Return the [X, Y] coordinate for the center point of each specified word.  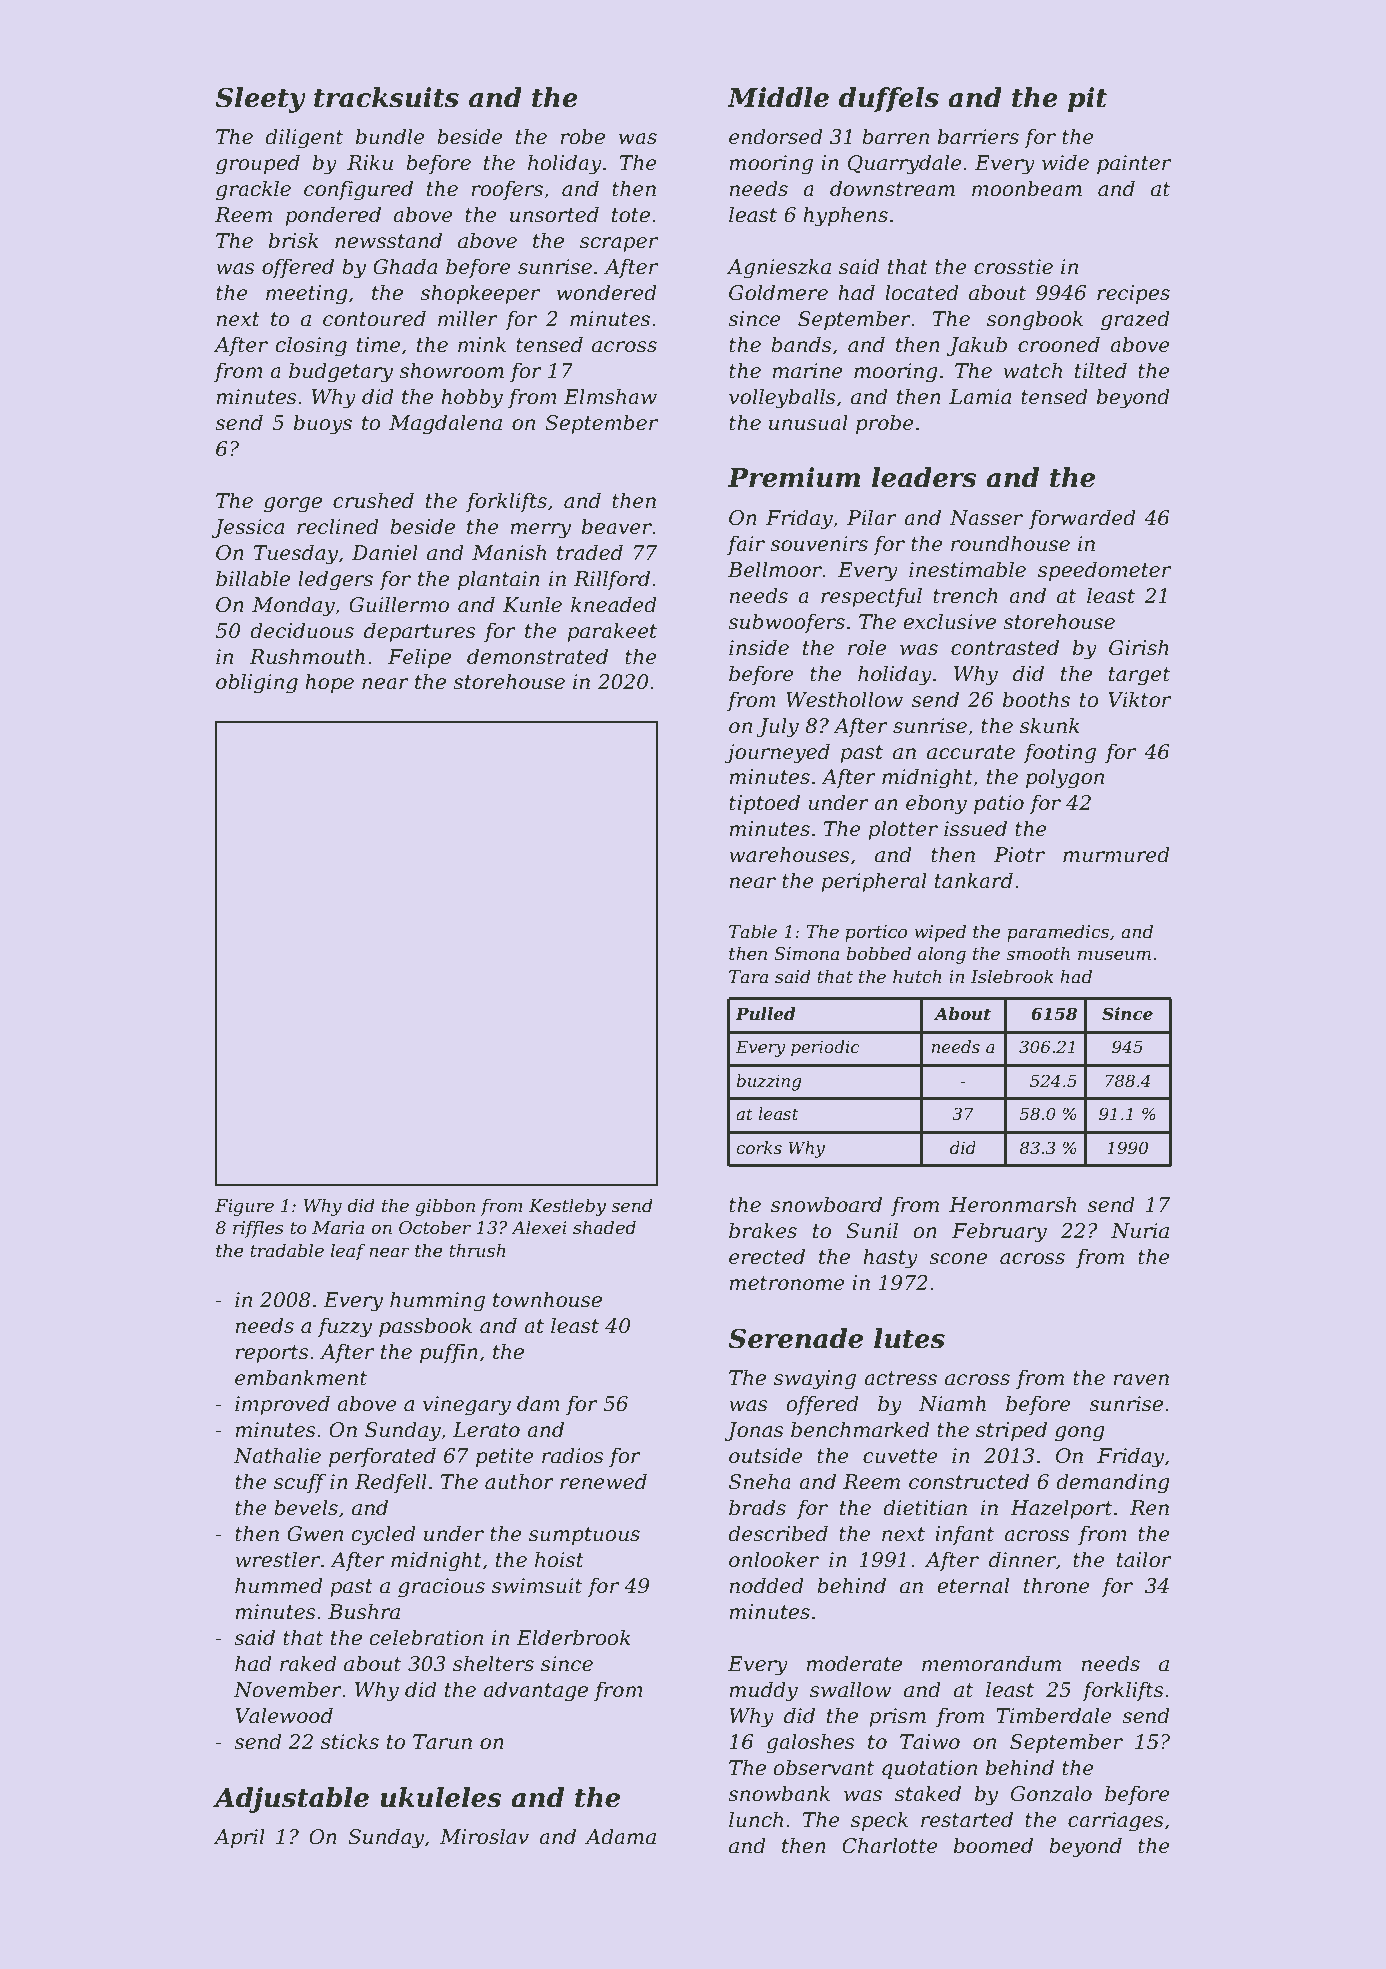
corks [759, 1147]
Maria [338, 1227]
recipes [1133, 294]
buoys [323, 424]
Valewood [284, 1715]
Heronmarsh [1012, 1204]
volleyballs [782, 398]
